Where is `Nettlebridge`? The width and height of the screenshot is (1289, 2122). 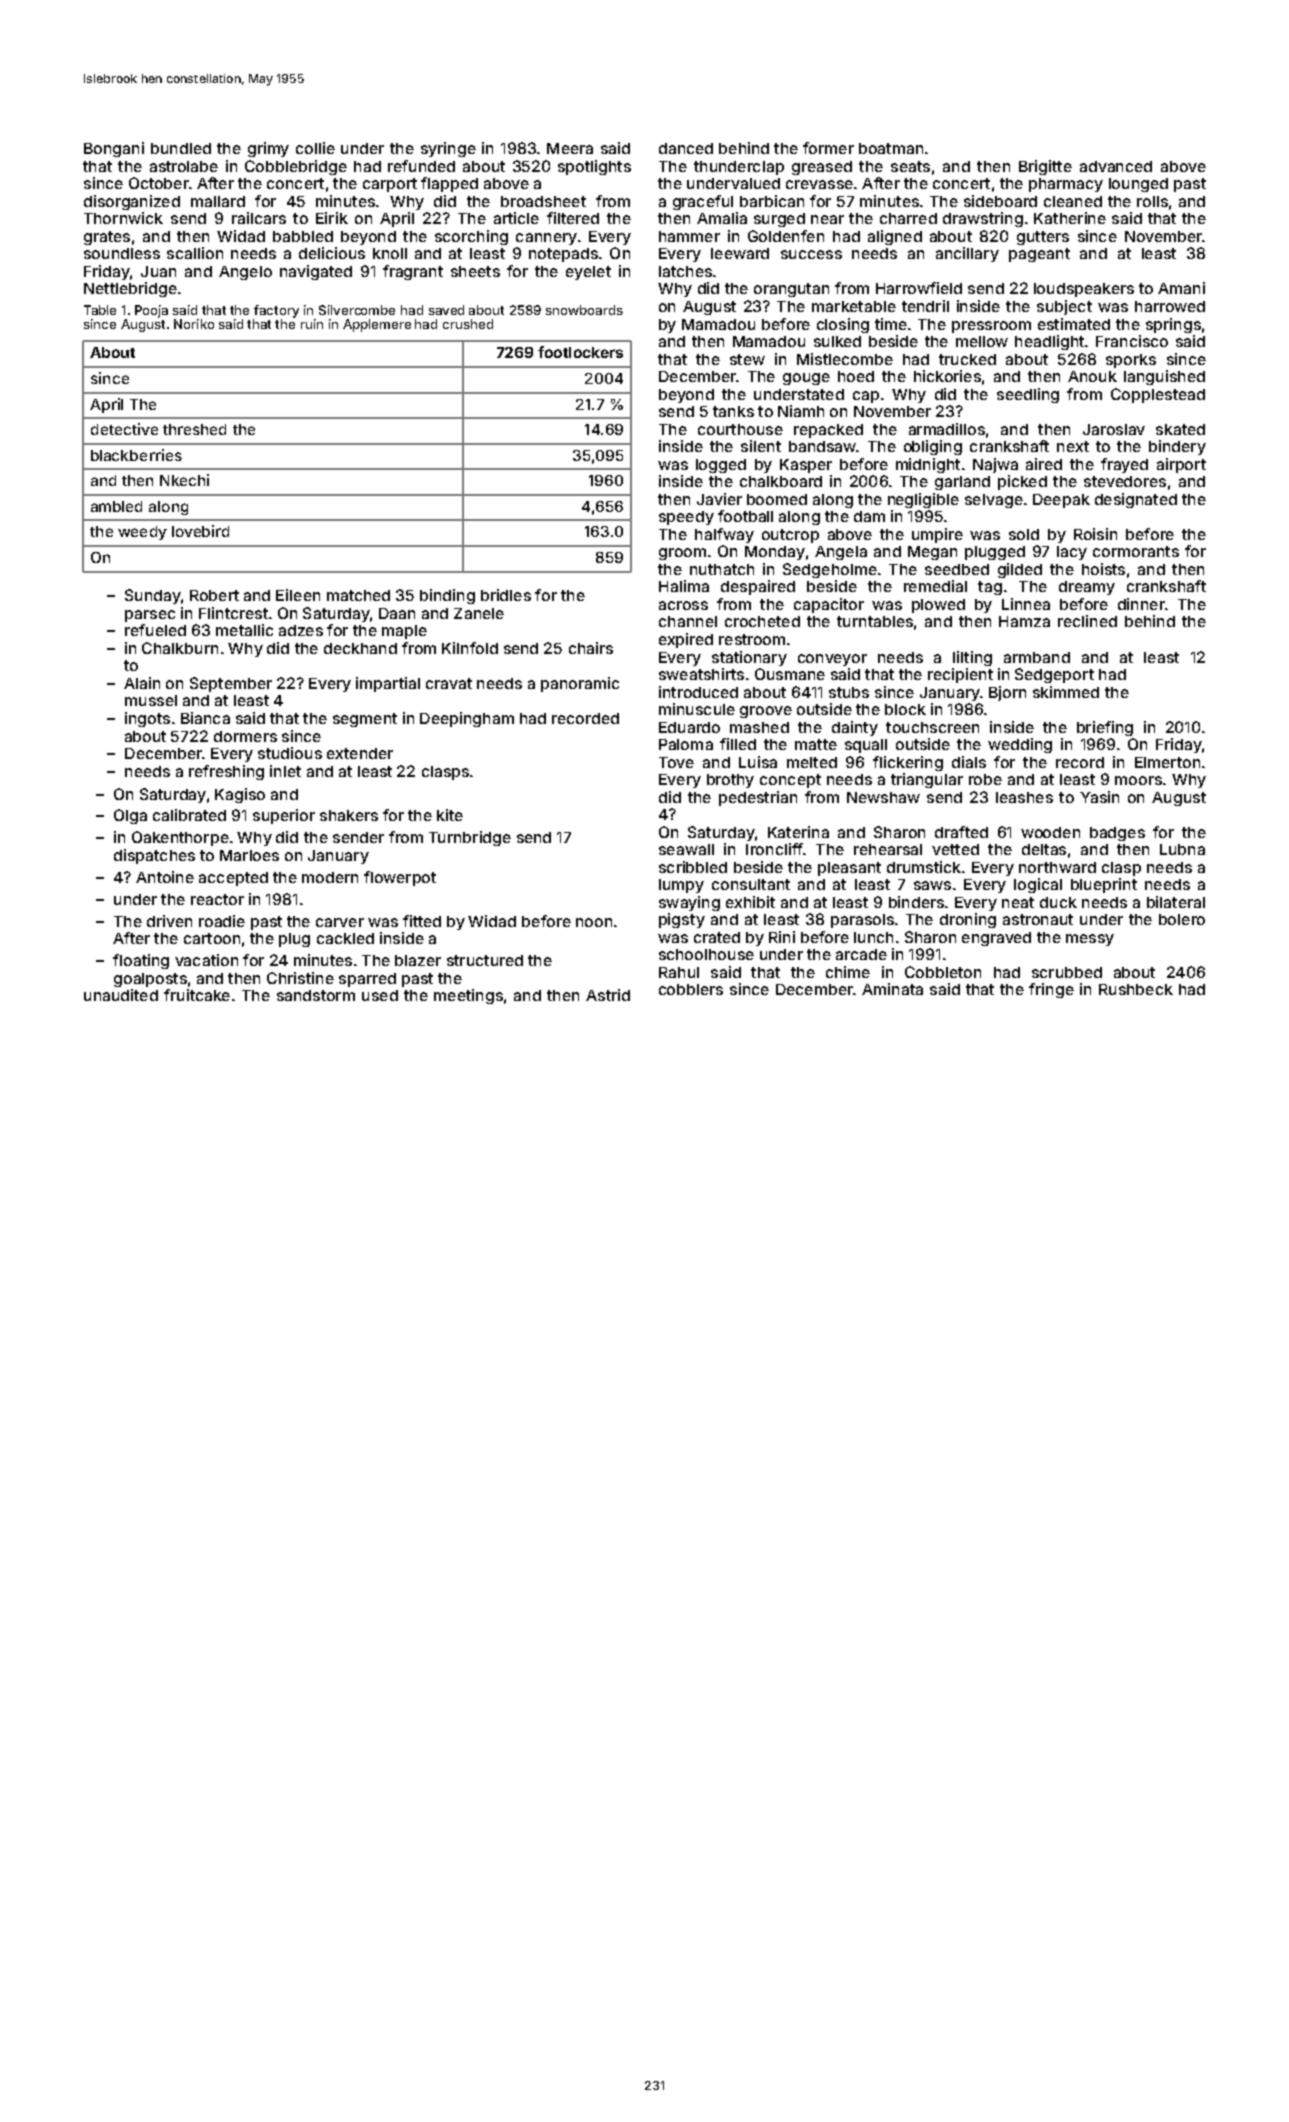
Nettlebridge is located at coordinates (130, 289).
